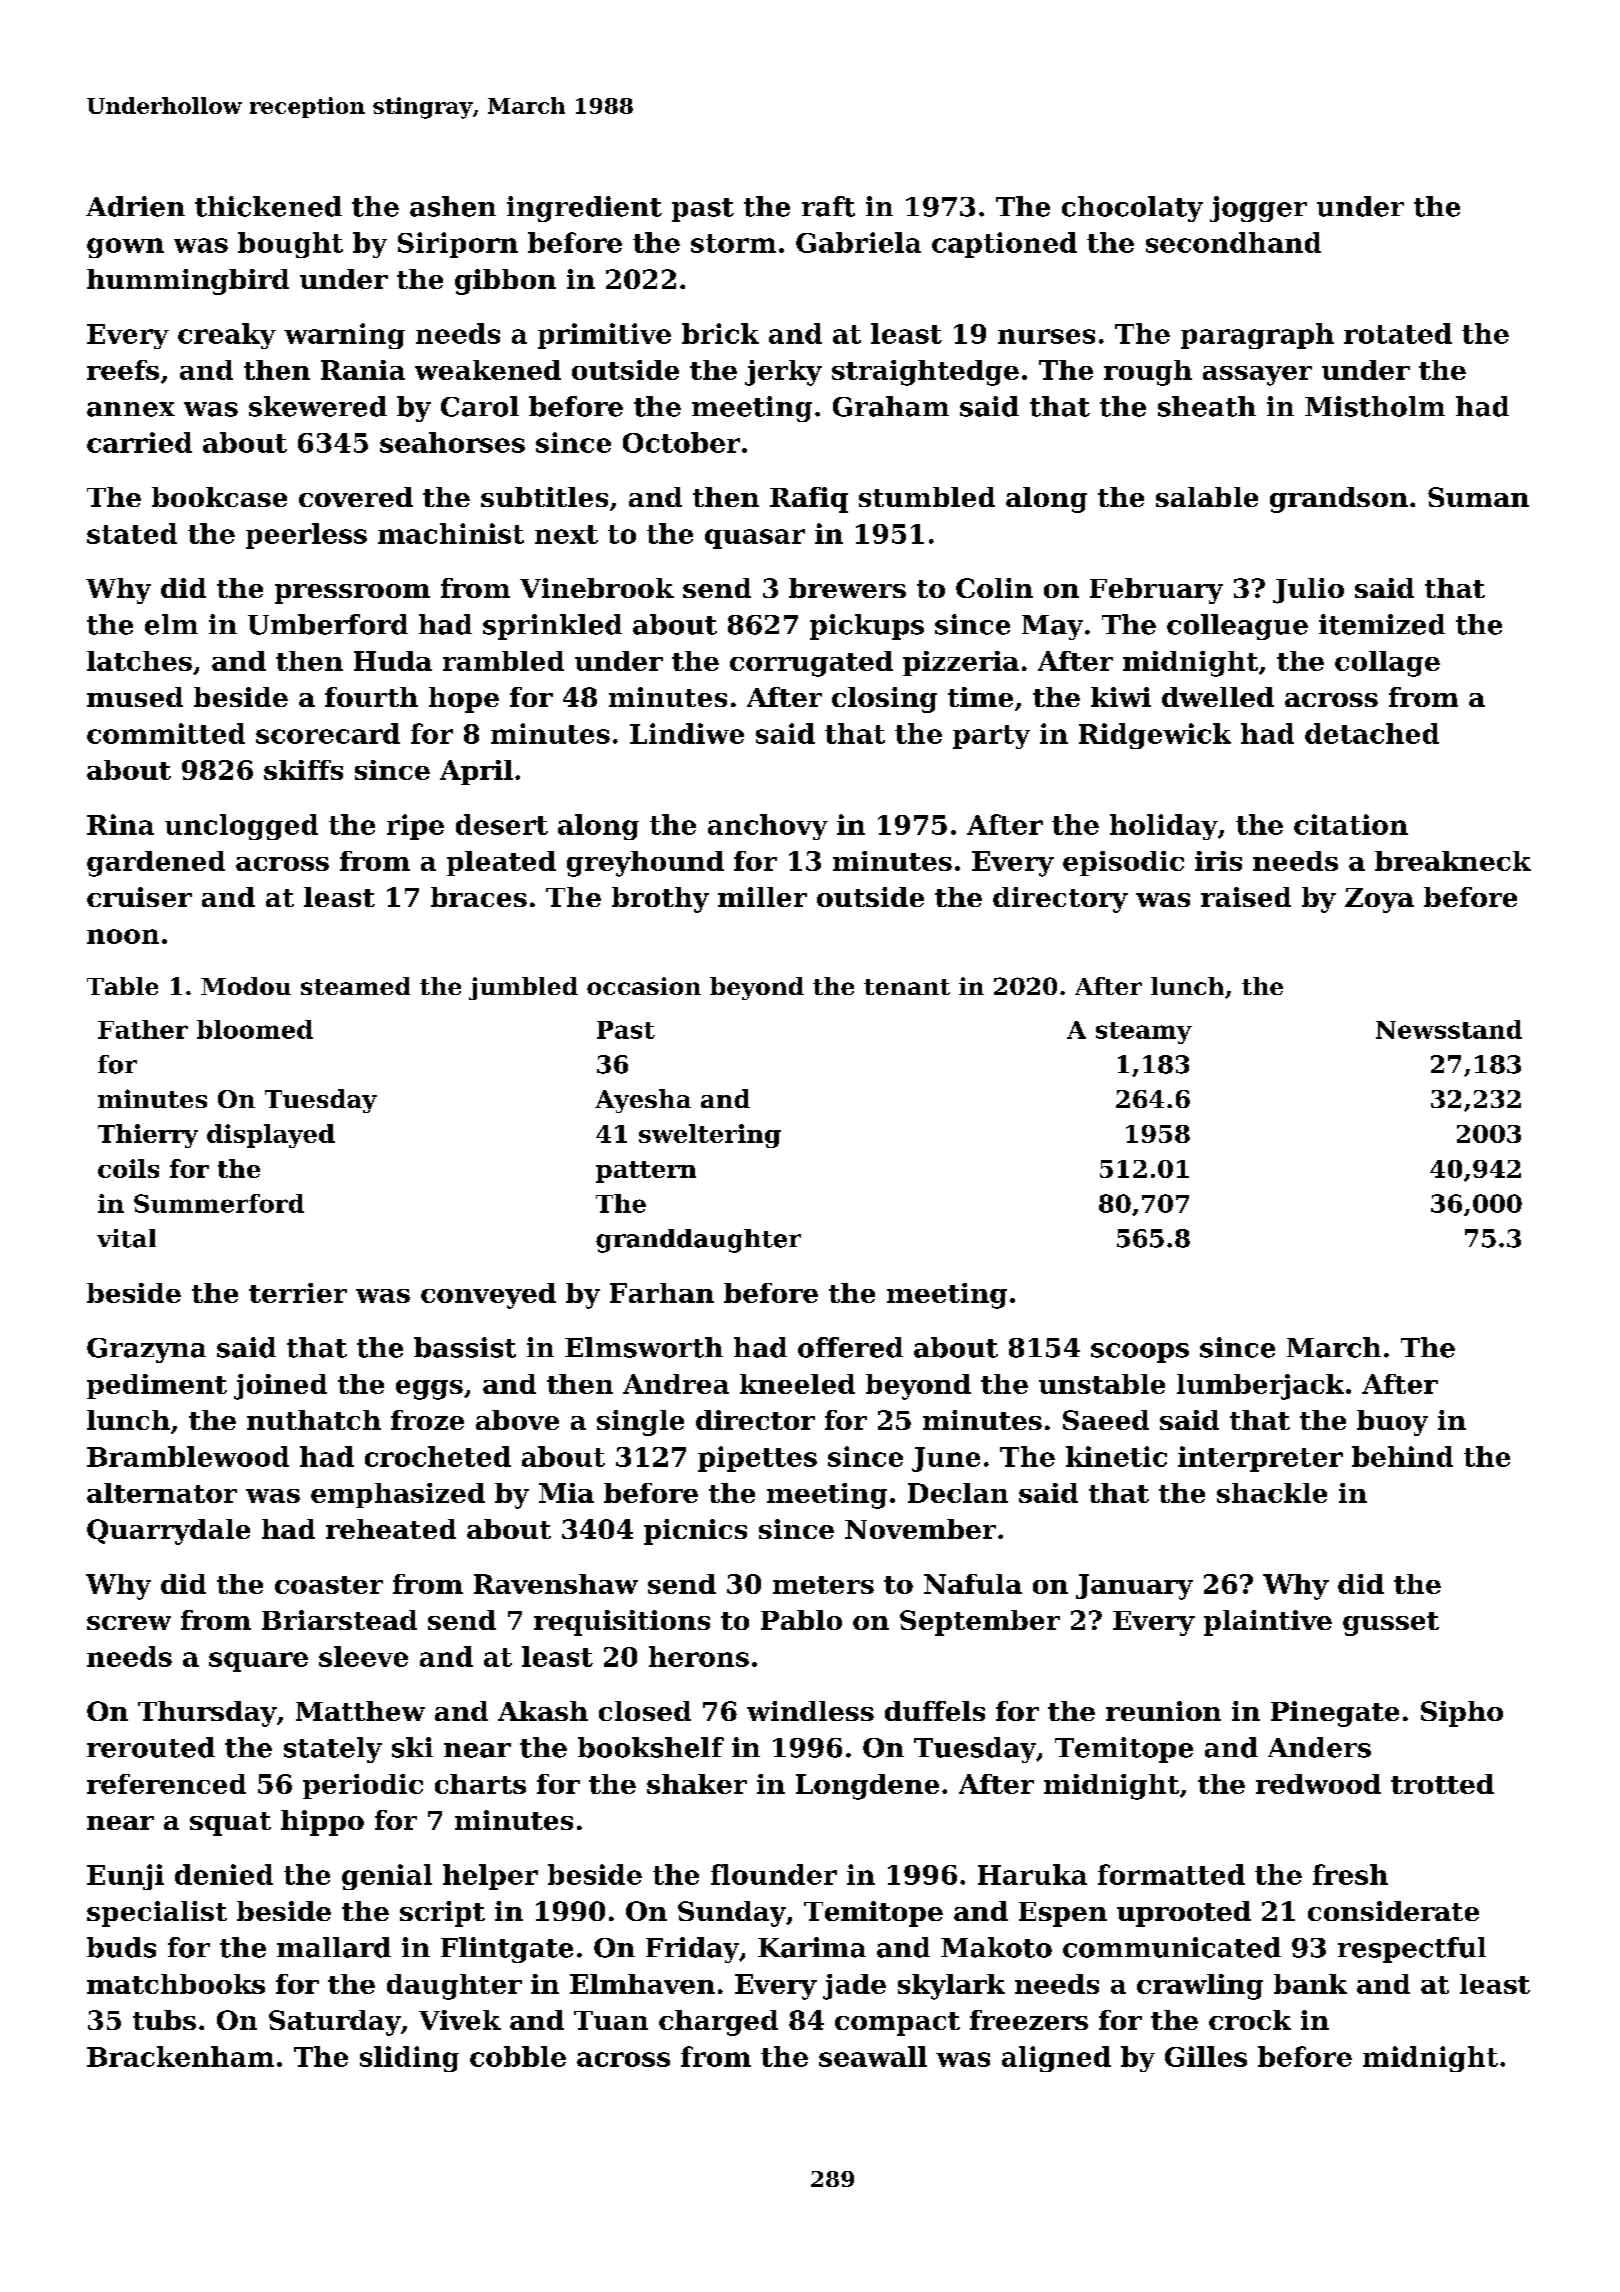 This screenshot has height=2292, width=1620. What do you see at coordinates (503, 661) in the screenshot?
I see `rambled` at bounding box center [503, 661].
